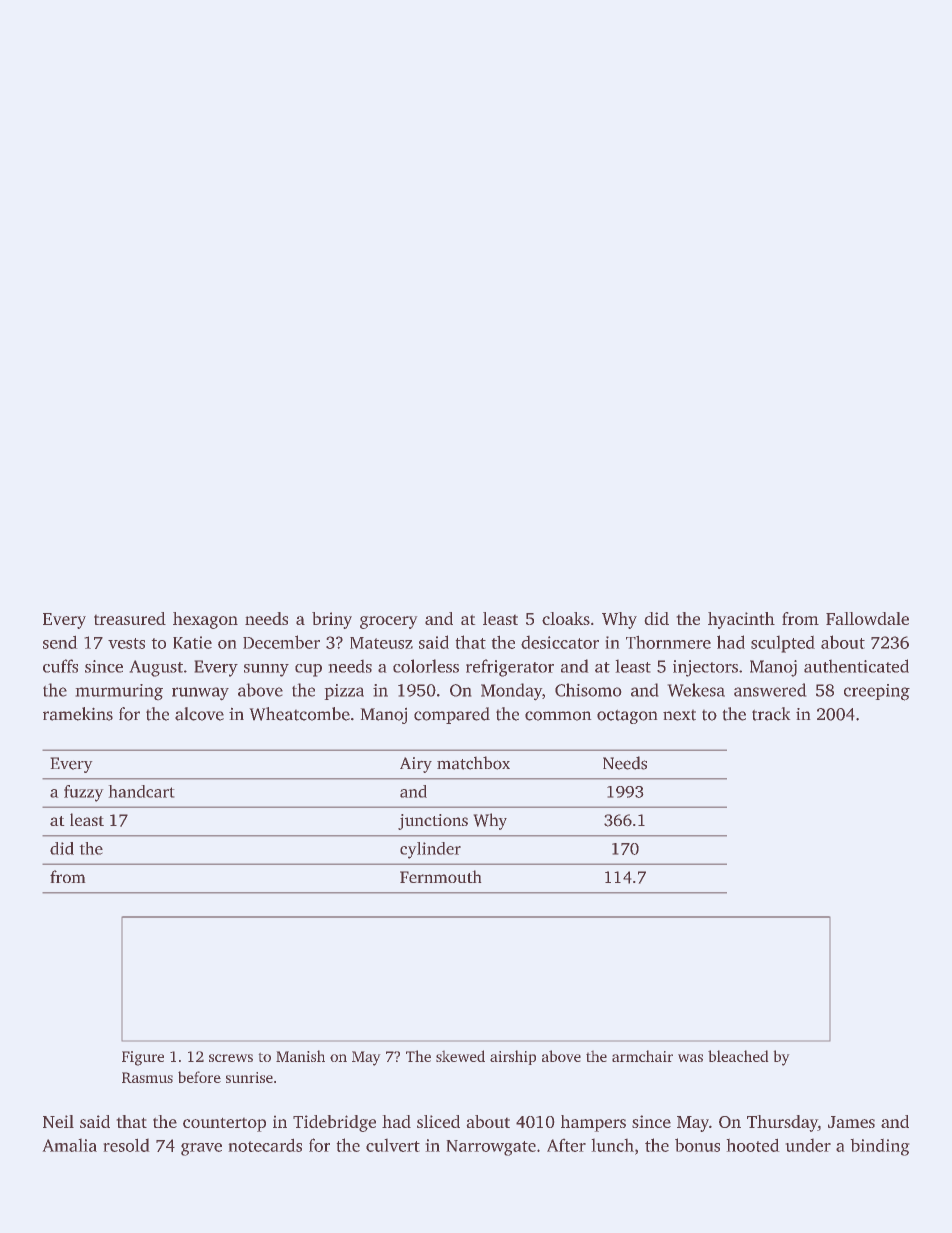 The image size is (952, 1233). What do you see at coordinates (231, 1058) in the document?
I see `screws` at bounding box center [231, 1058].
